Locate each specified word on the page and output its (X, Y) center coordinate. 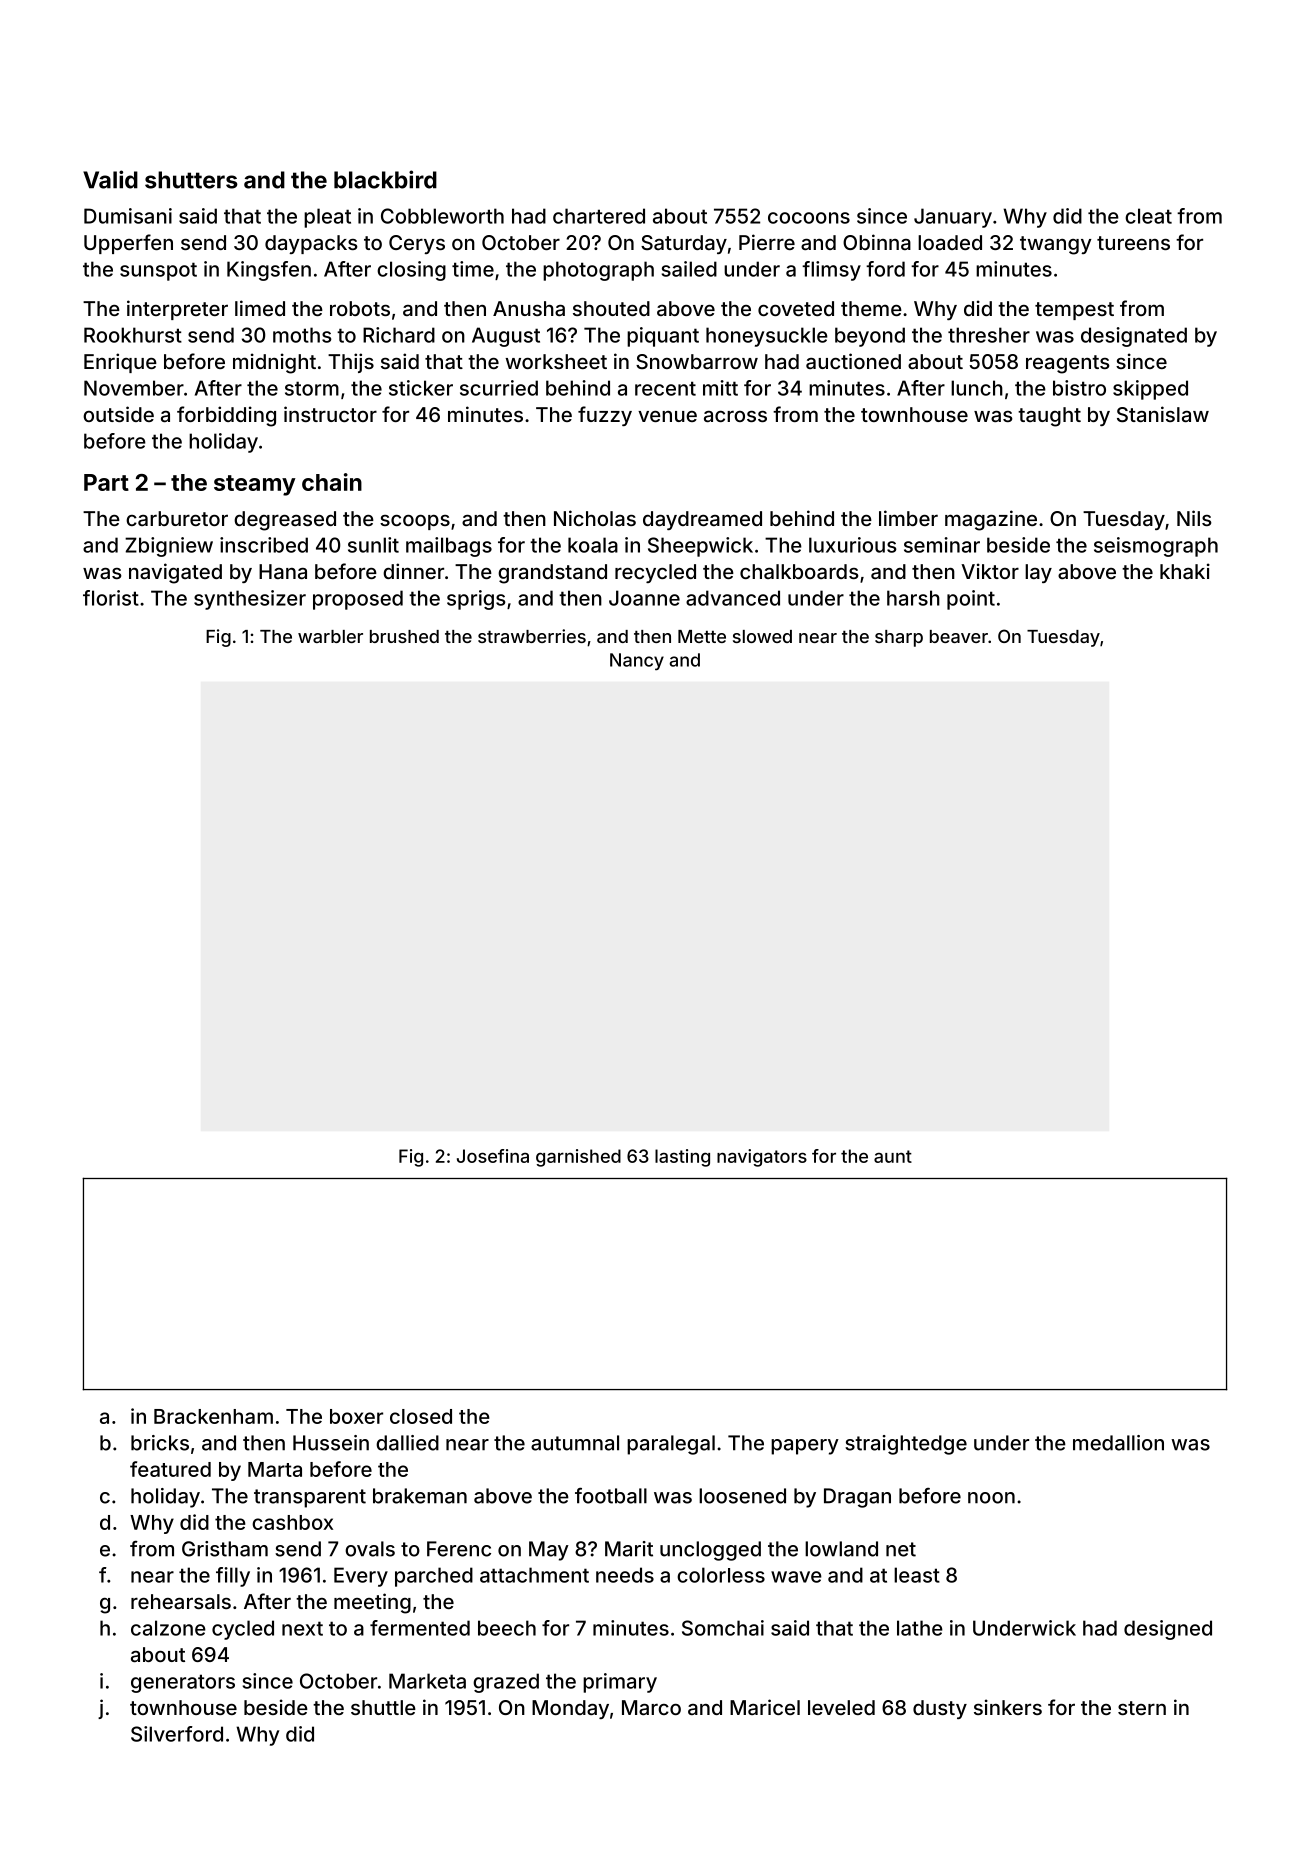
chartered (599, 216)
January (953, 218)
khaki (1185, 571)
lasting (682, 1158)
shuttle (383, 1707)
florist (111, 598)
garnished (578, 1158)
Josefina (493, 1156)
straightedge (906, 1445)
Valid (110, 179)
